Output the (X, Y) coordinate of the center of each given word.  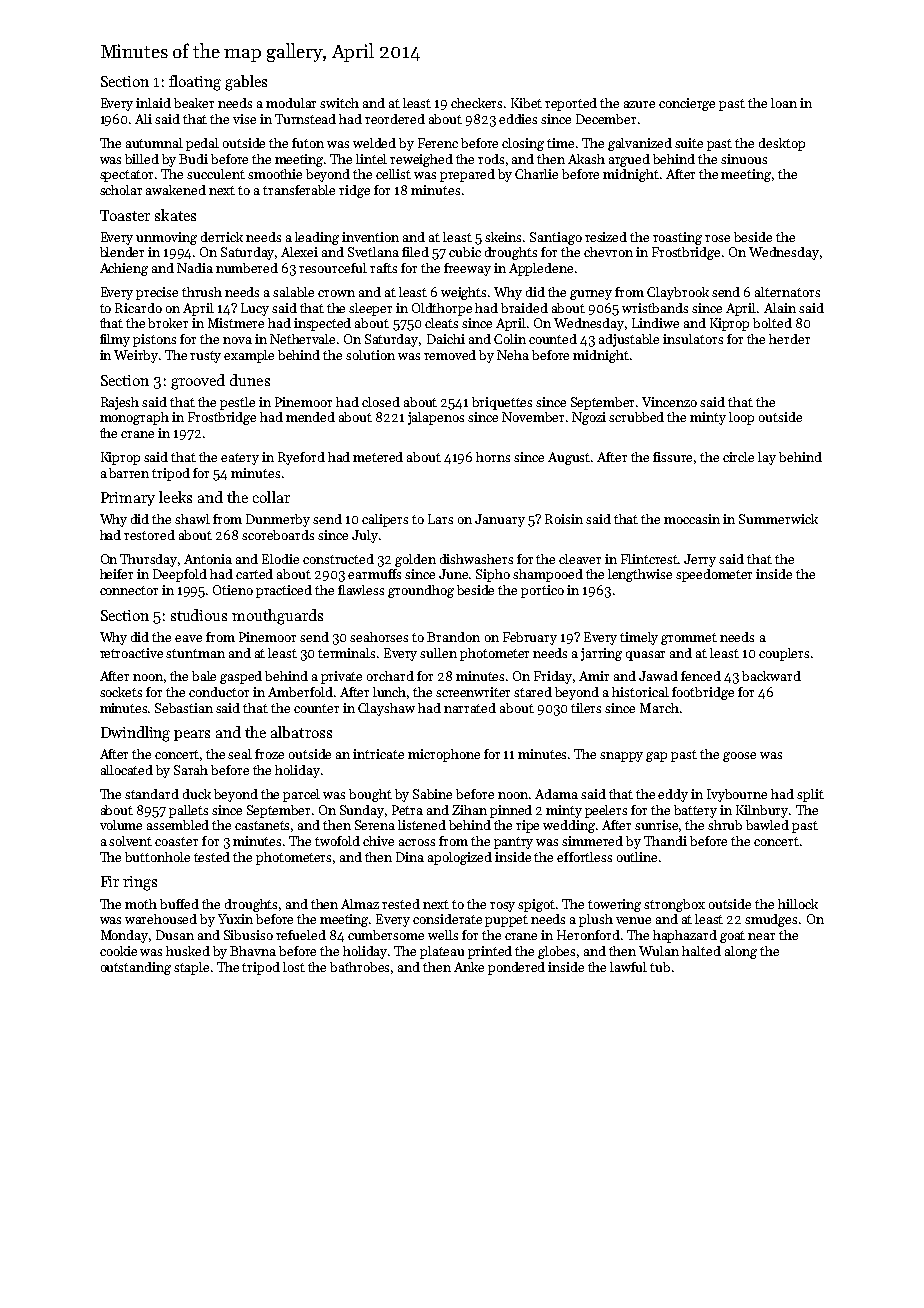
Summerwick (778, 519)
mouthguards (277, 617)
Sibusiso (248, 935)
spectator (126, 176)
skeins (503, 237)
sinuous (744, 159)
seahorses (379, 637)
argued (629, 160)
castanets (262, 825)
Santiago (556, 238)
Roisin (564, 519)
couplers (784, 654)
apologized (460, 858)
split (810, 795)
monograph (134, 418)
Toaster (125, 215)
